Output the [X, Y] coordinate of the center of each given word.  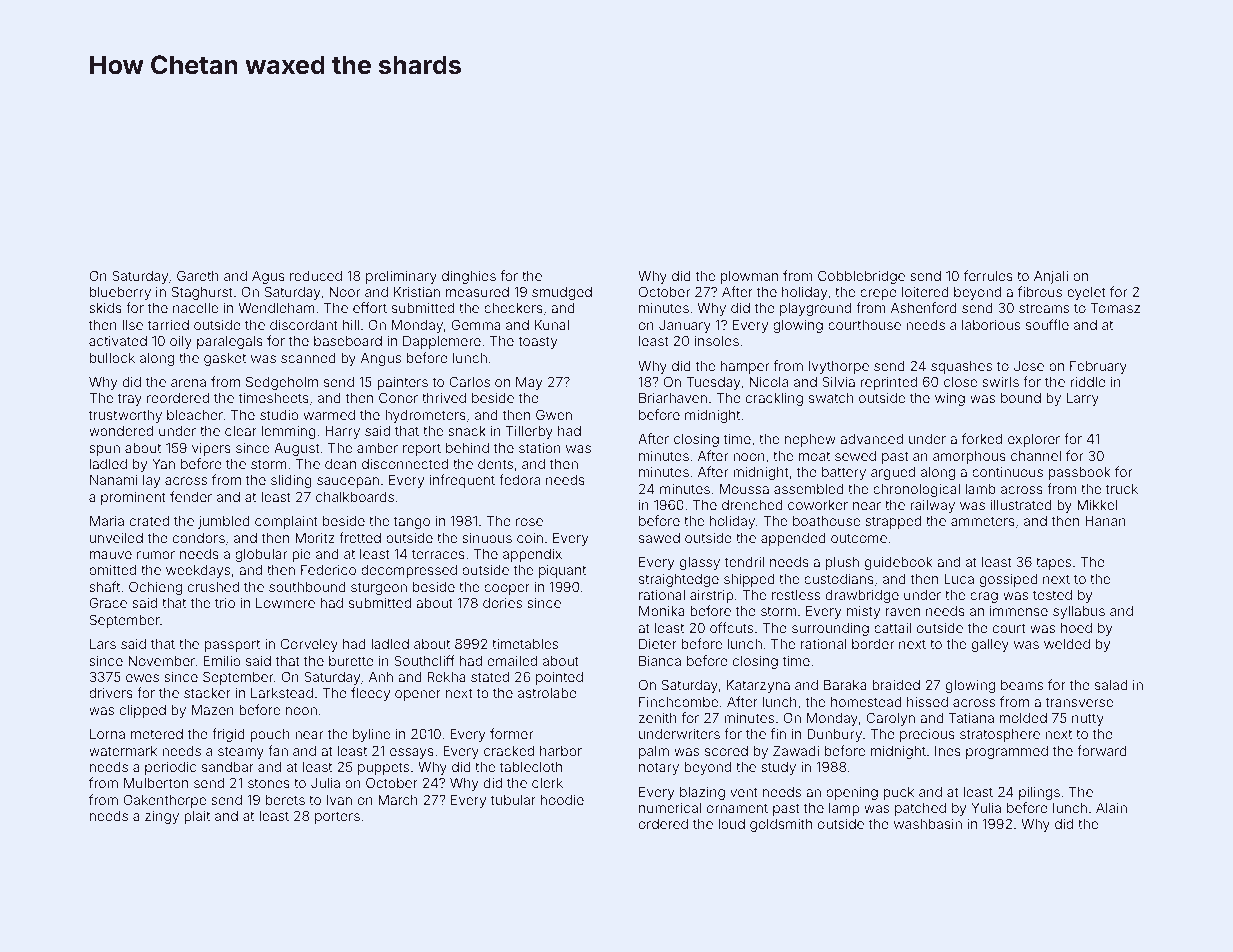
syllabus [1079, 612]
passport [232, 646]
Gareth [198, 275]
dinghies [469, 277]
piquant [562, 571]
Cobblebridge [861, 277]
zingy [162, 817]
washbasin [928, 824]
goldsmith [781, 825]
